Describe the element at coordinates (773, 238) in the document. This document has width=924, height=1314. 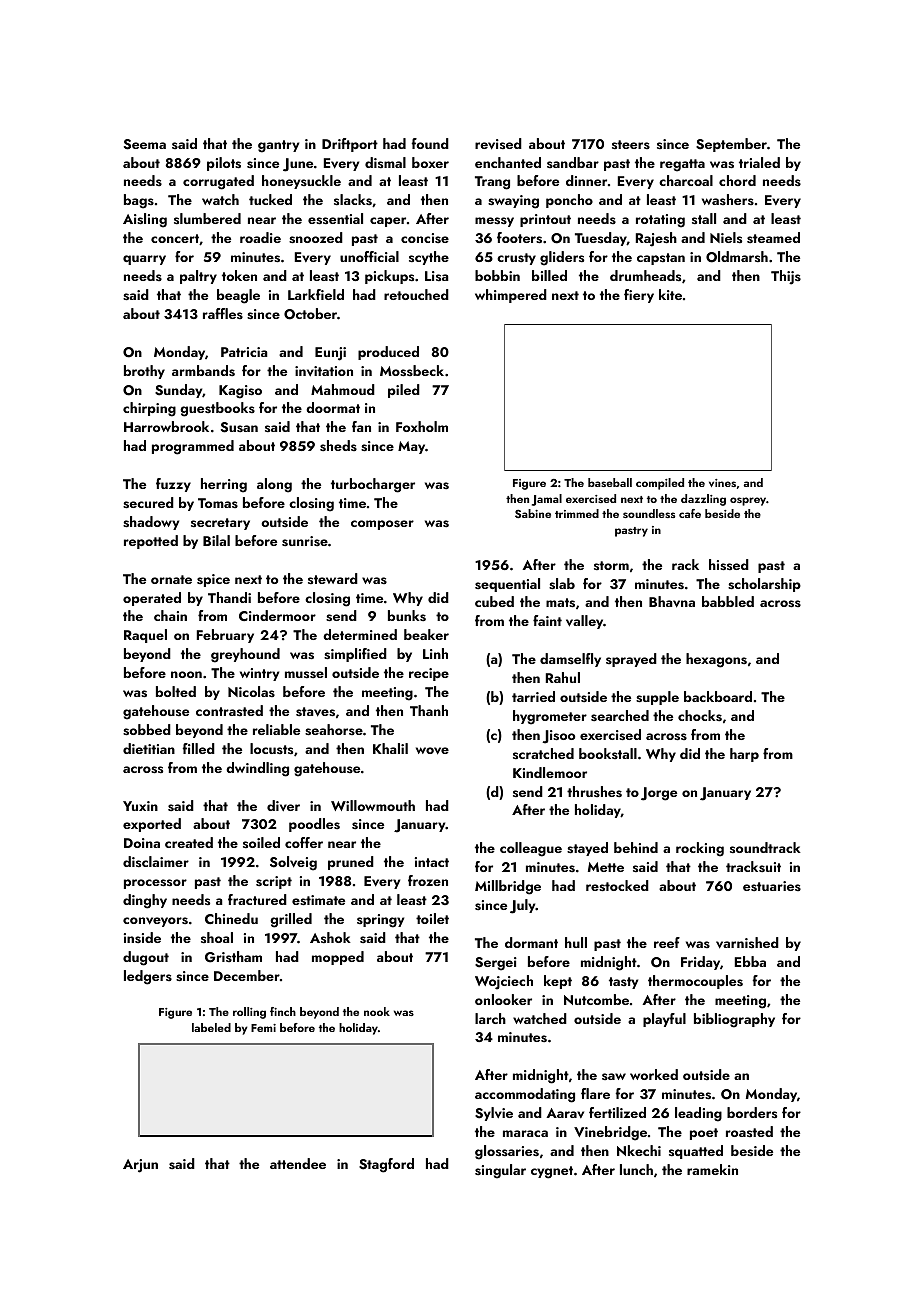
I see `steamed` at that location.
